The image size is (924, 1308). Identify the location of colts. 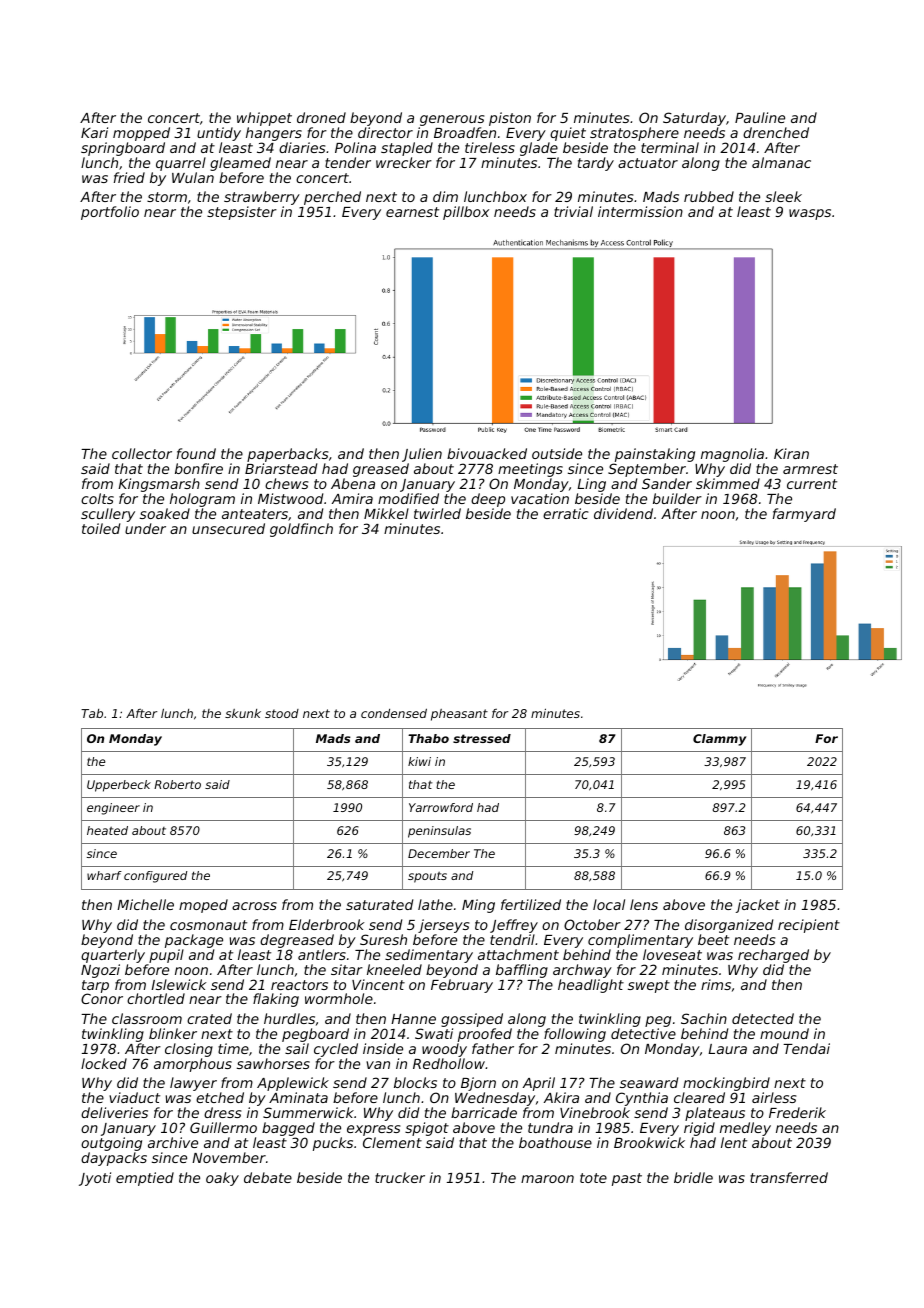
(97, 498).
